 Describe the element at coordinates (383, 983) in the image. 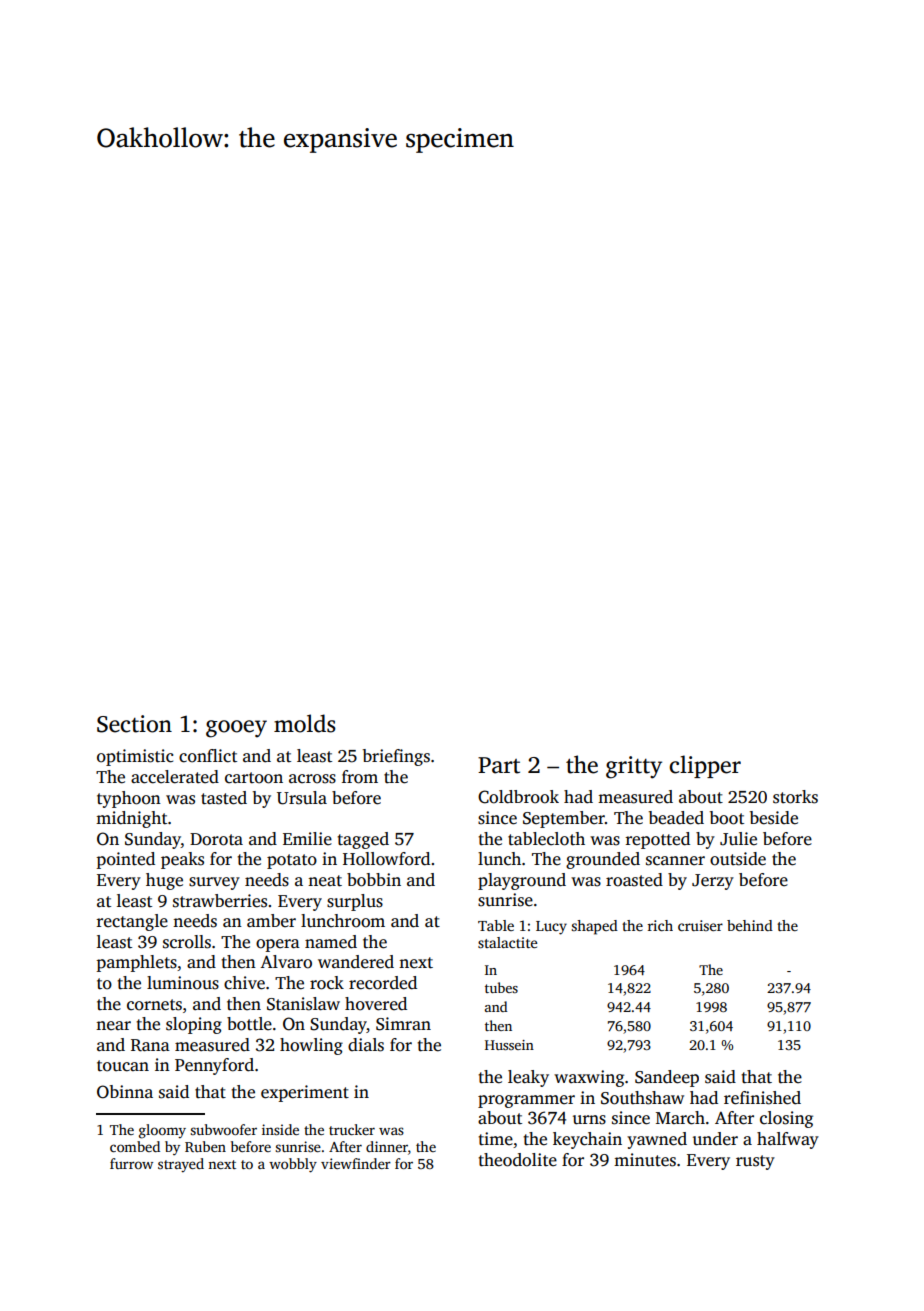

I see `recorded` at that location.
